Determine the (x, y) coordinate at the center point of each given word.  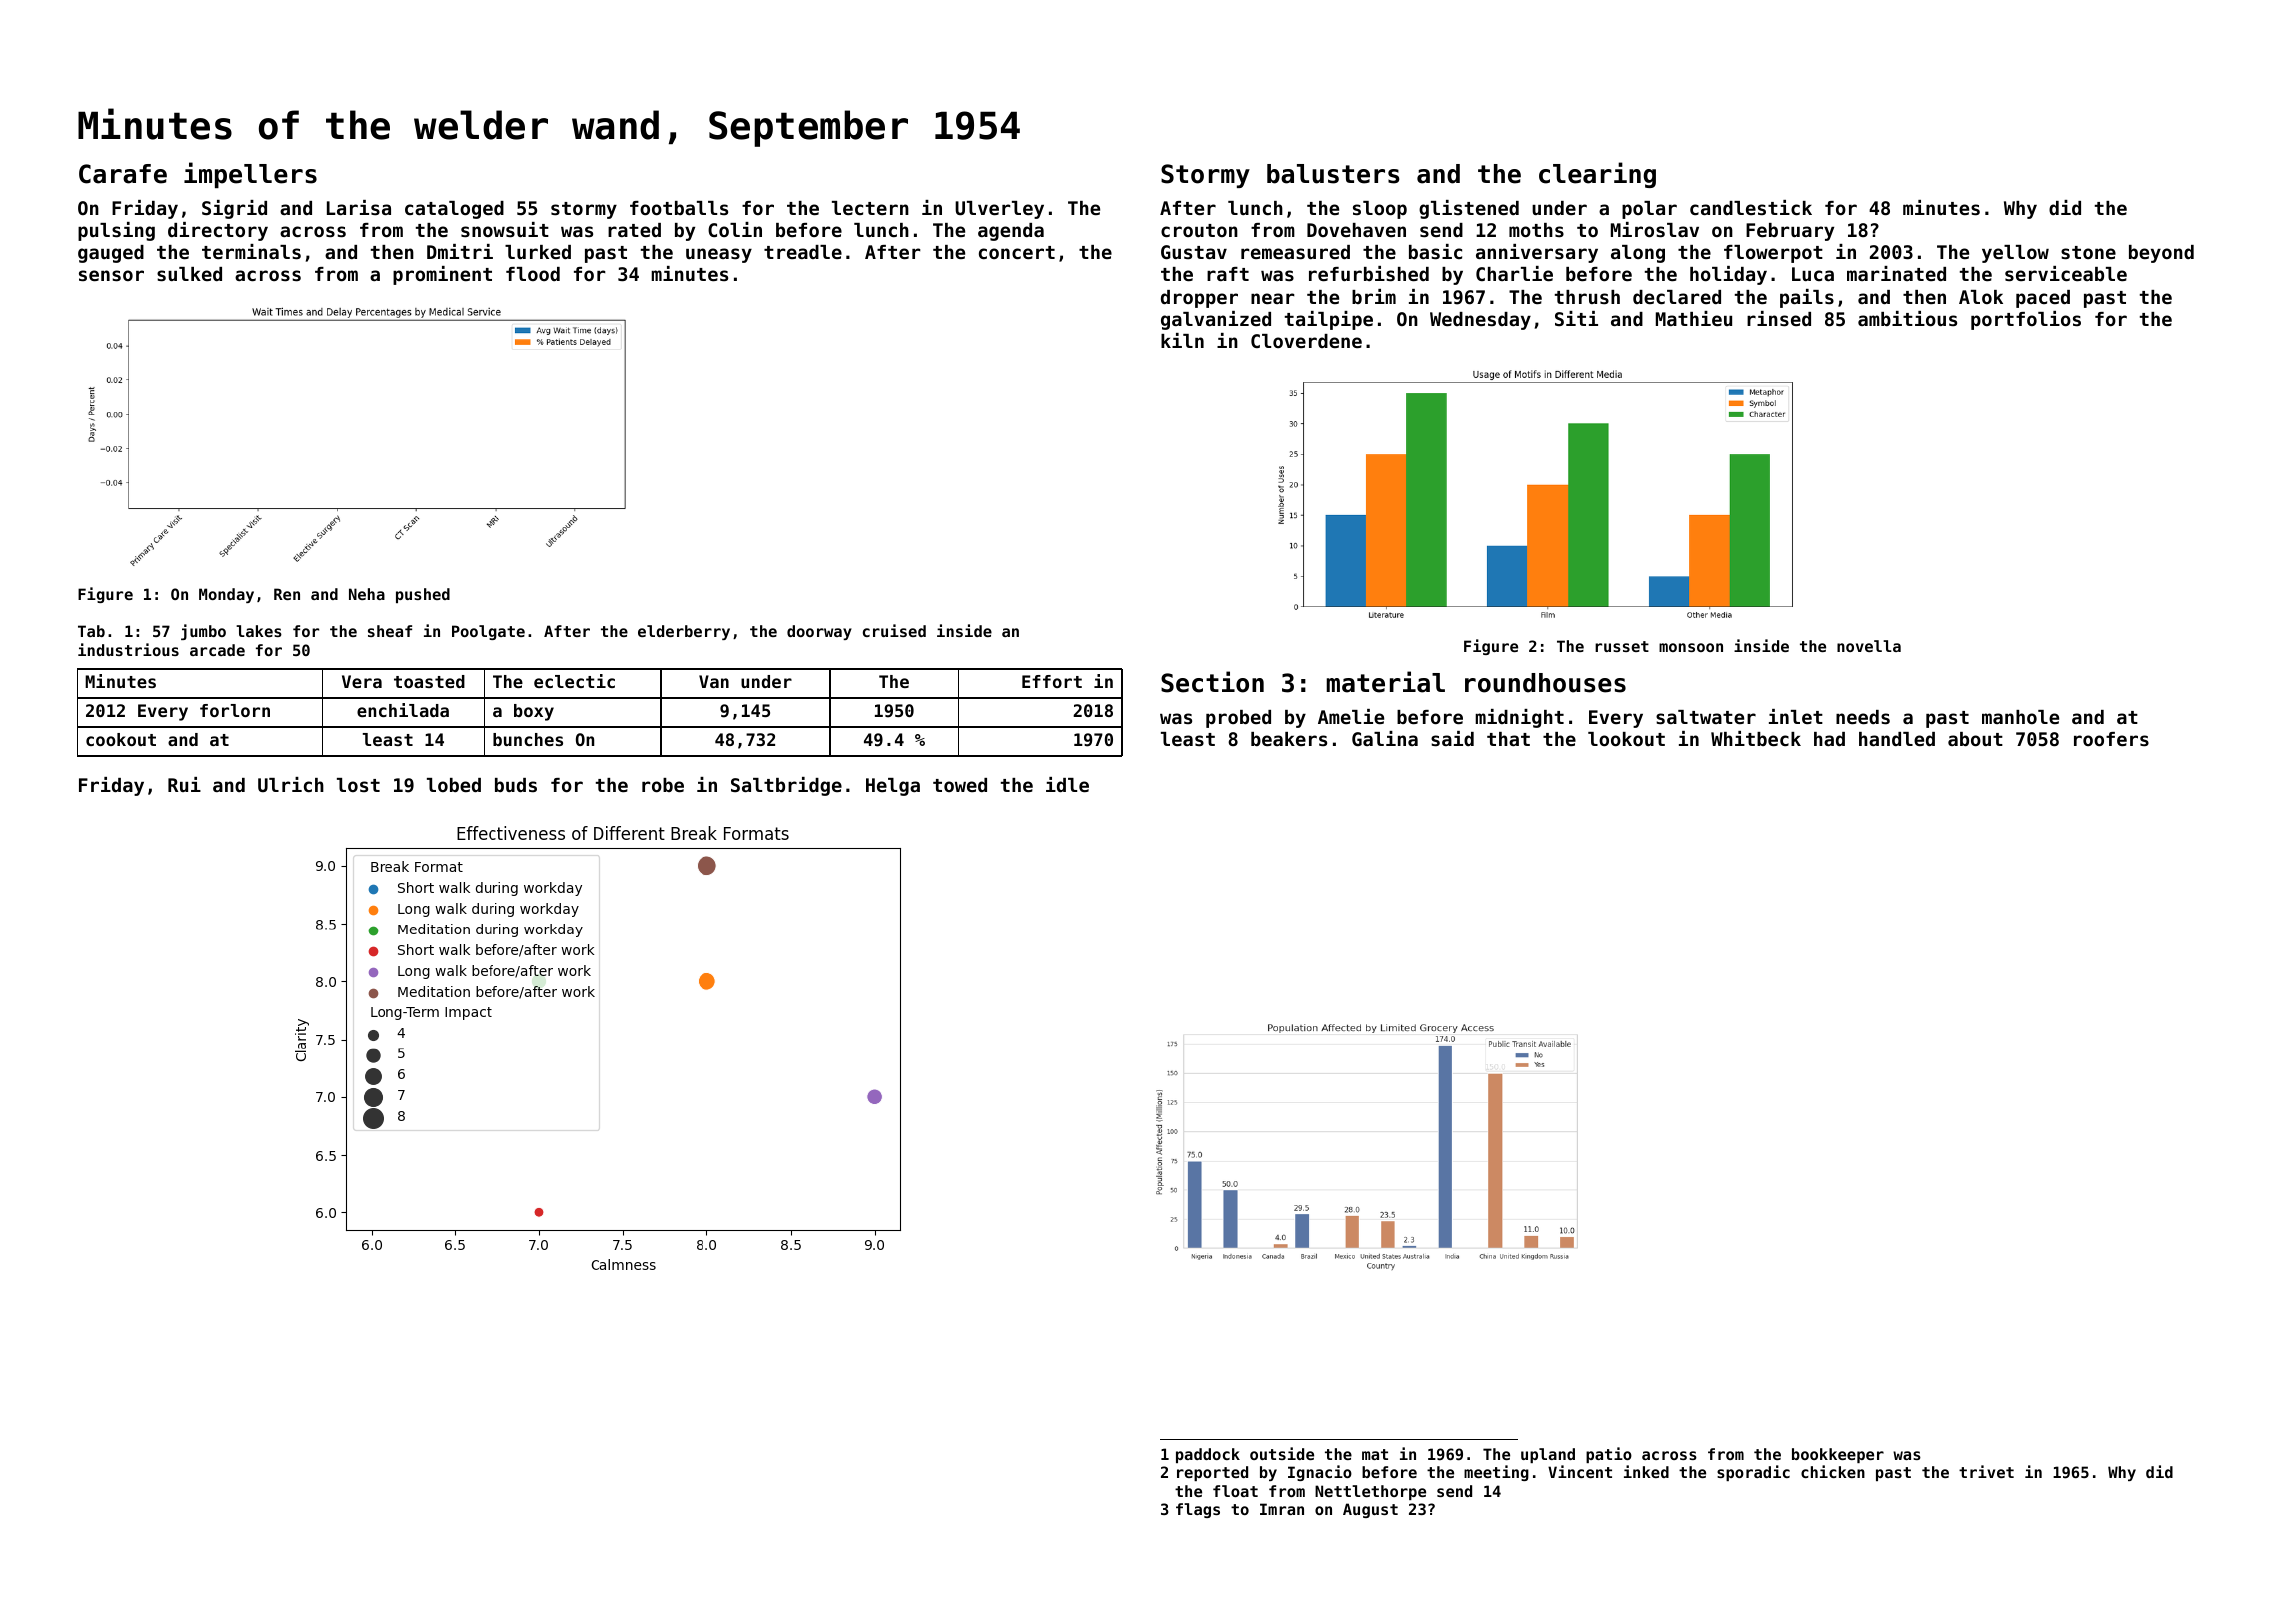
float (1235, 1491)
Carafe (123, 174)
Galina (1385, 738)
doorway (819, 632)
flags (1198, 1510)
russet (1622, 646)
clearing (1597, 175)
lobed (454, 785)
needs (1863, 717)
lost (358, 785)
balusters (1333, 174)
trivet (1986, 1471)
